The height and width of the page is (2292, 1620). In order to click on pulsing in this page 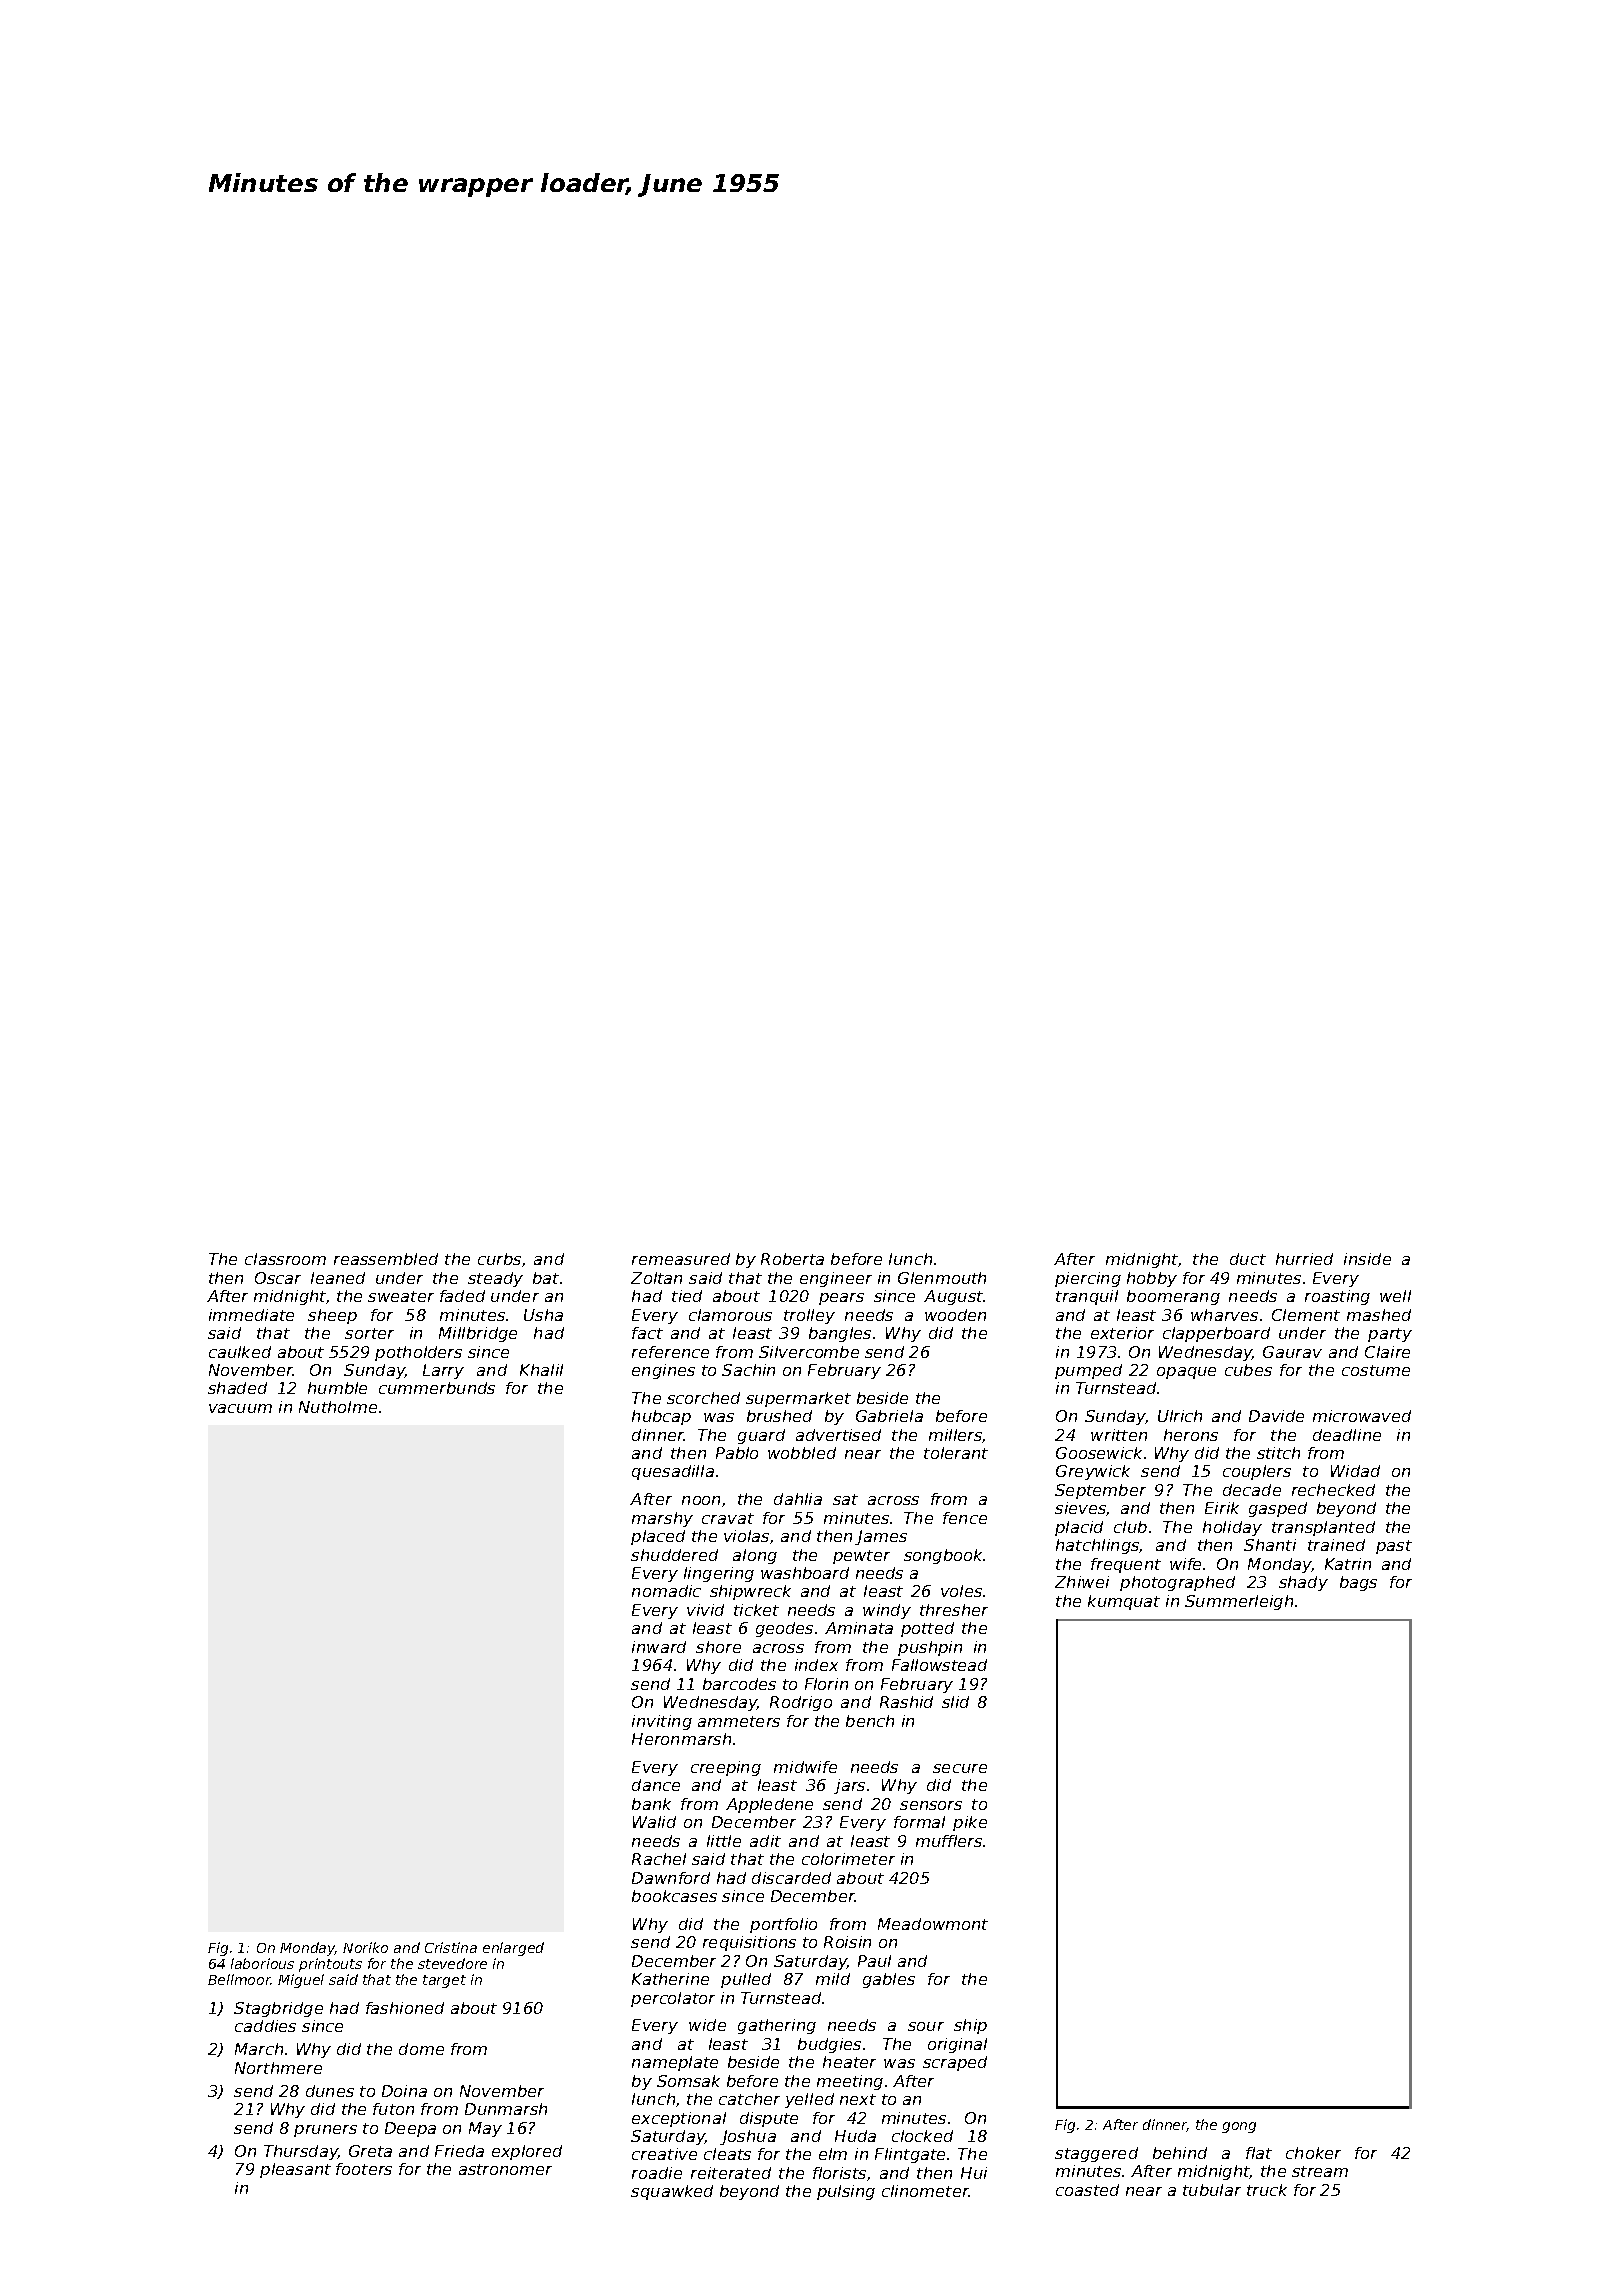, I will do `click(846, 2192)`.
